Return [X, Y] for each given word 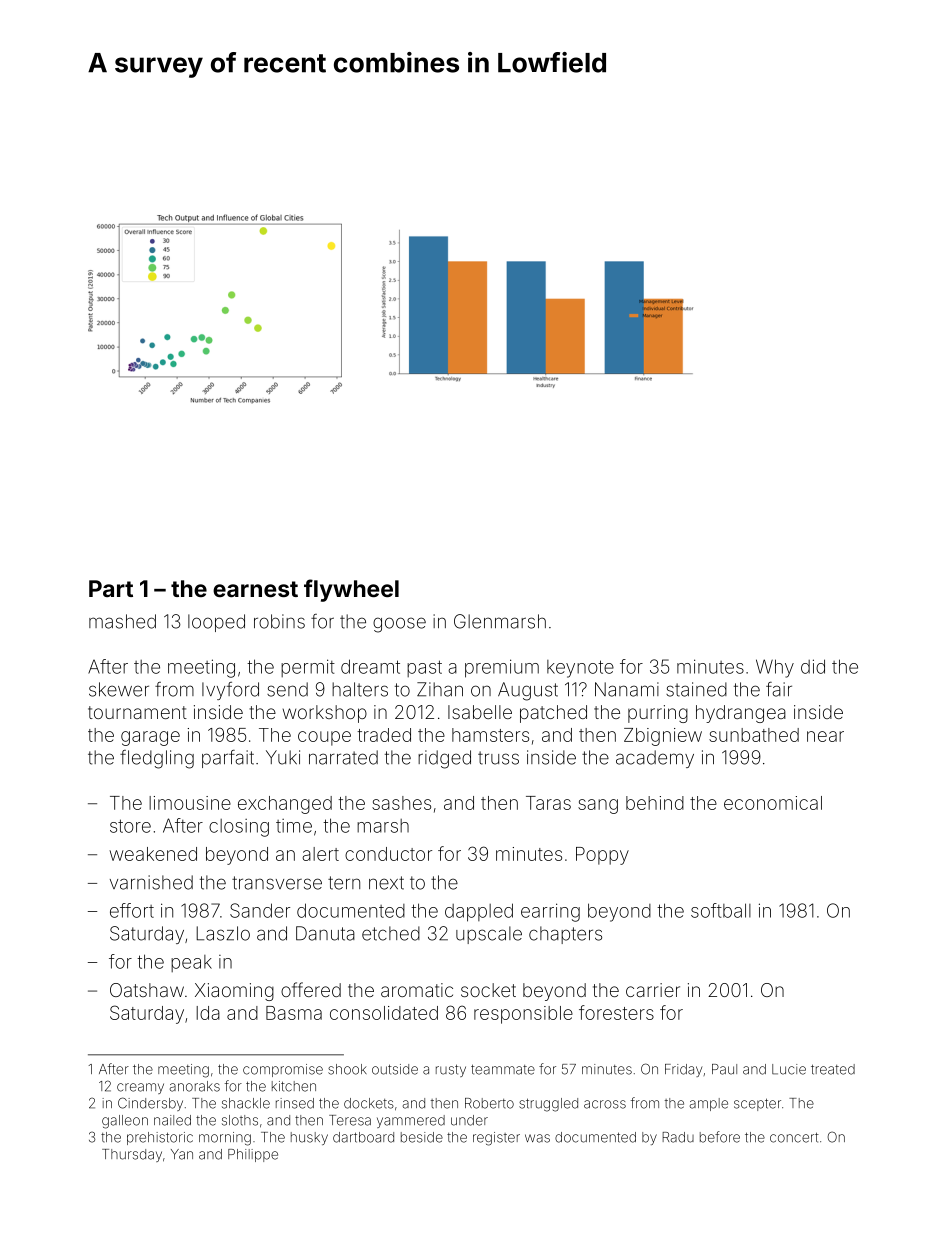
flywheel [351, 590]
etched [391, 933]
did [813, 666]
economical [773, 803]
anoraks [195, 1086]
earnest [255, 589]
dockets [369, 1103]
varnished [151, 882]
